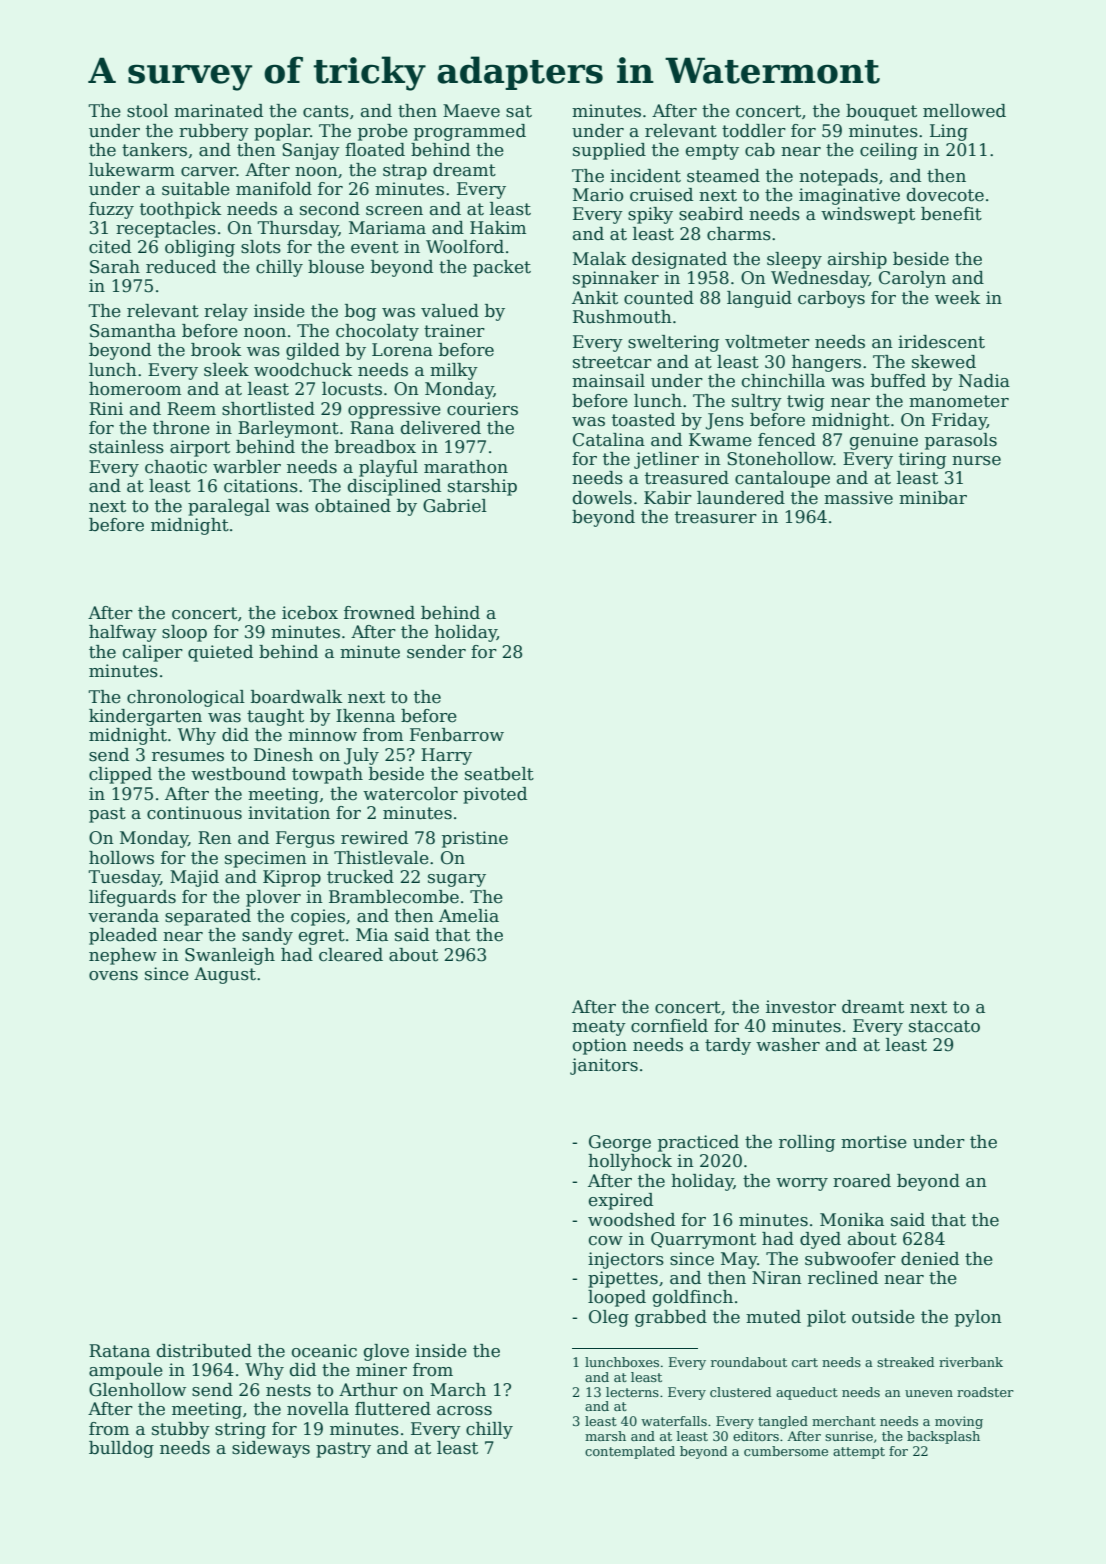 The image size is (1106, 1564). Describe the element at coordinates (519, 111) in the document. I see `sat` at that location.
